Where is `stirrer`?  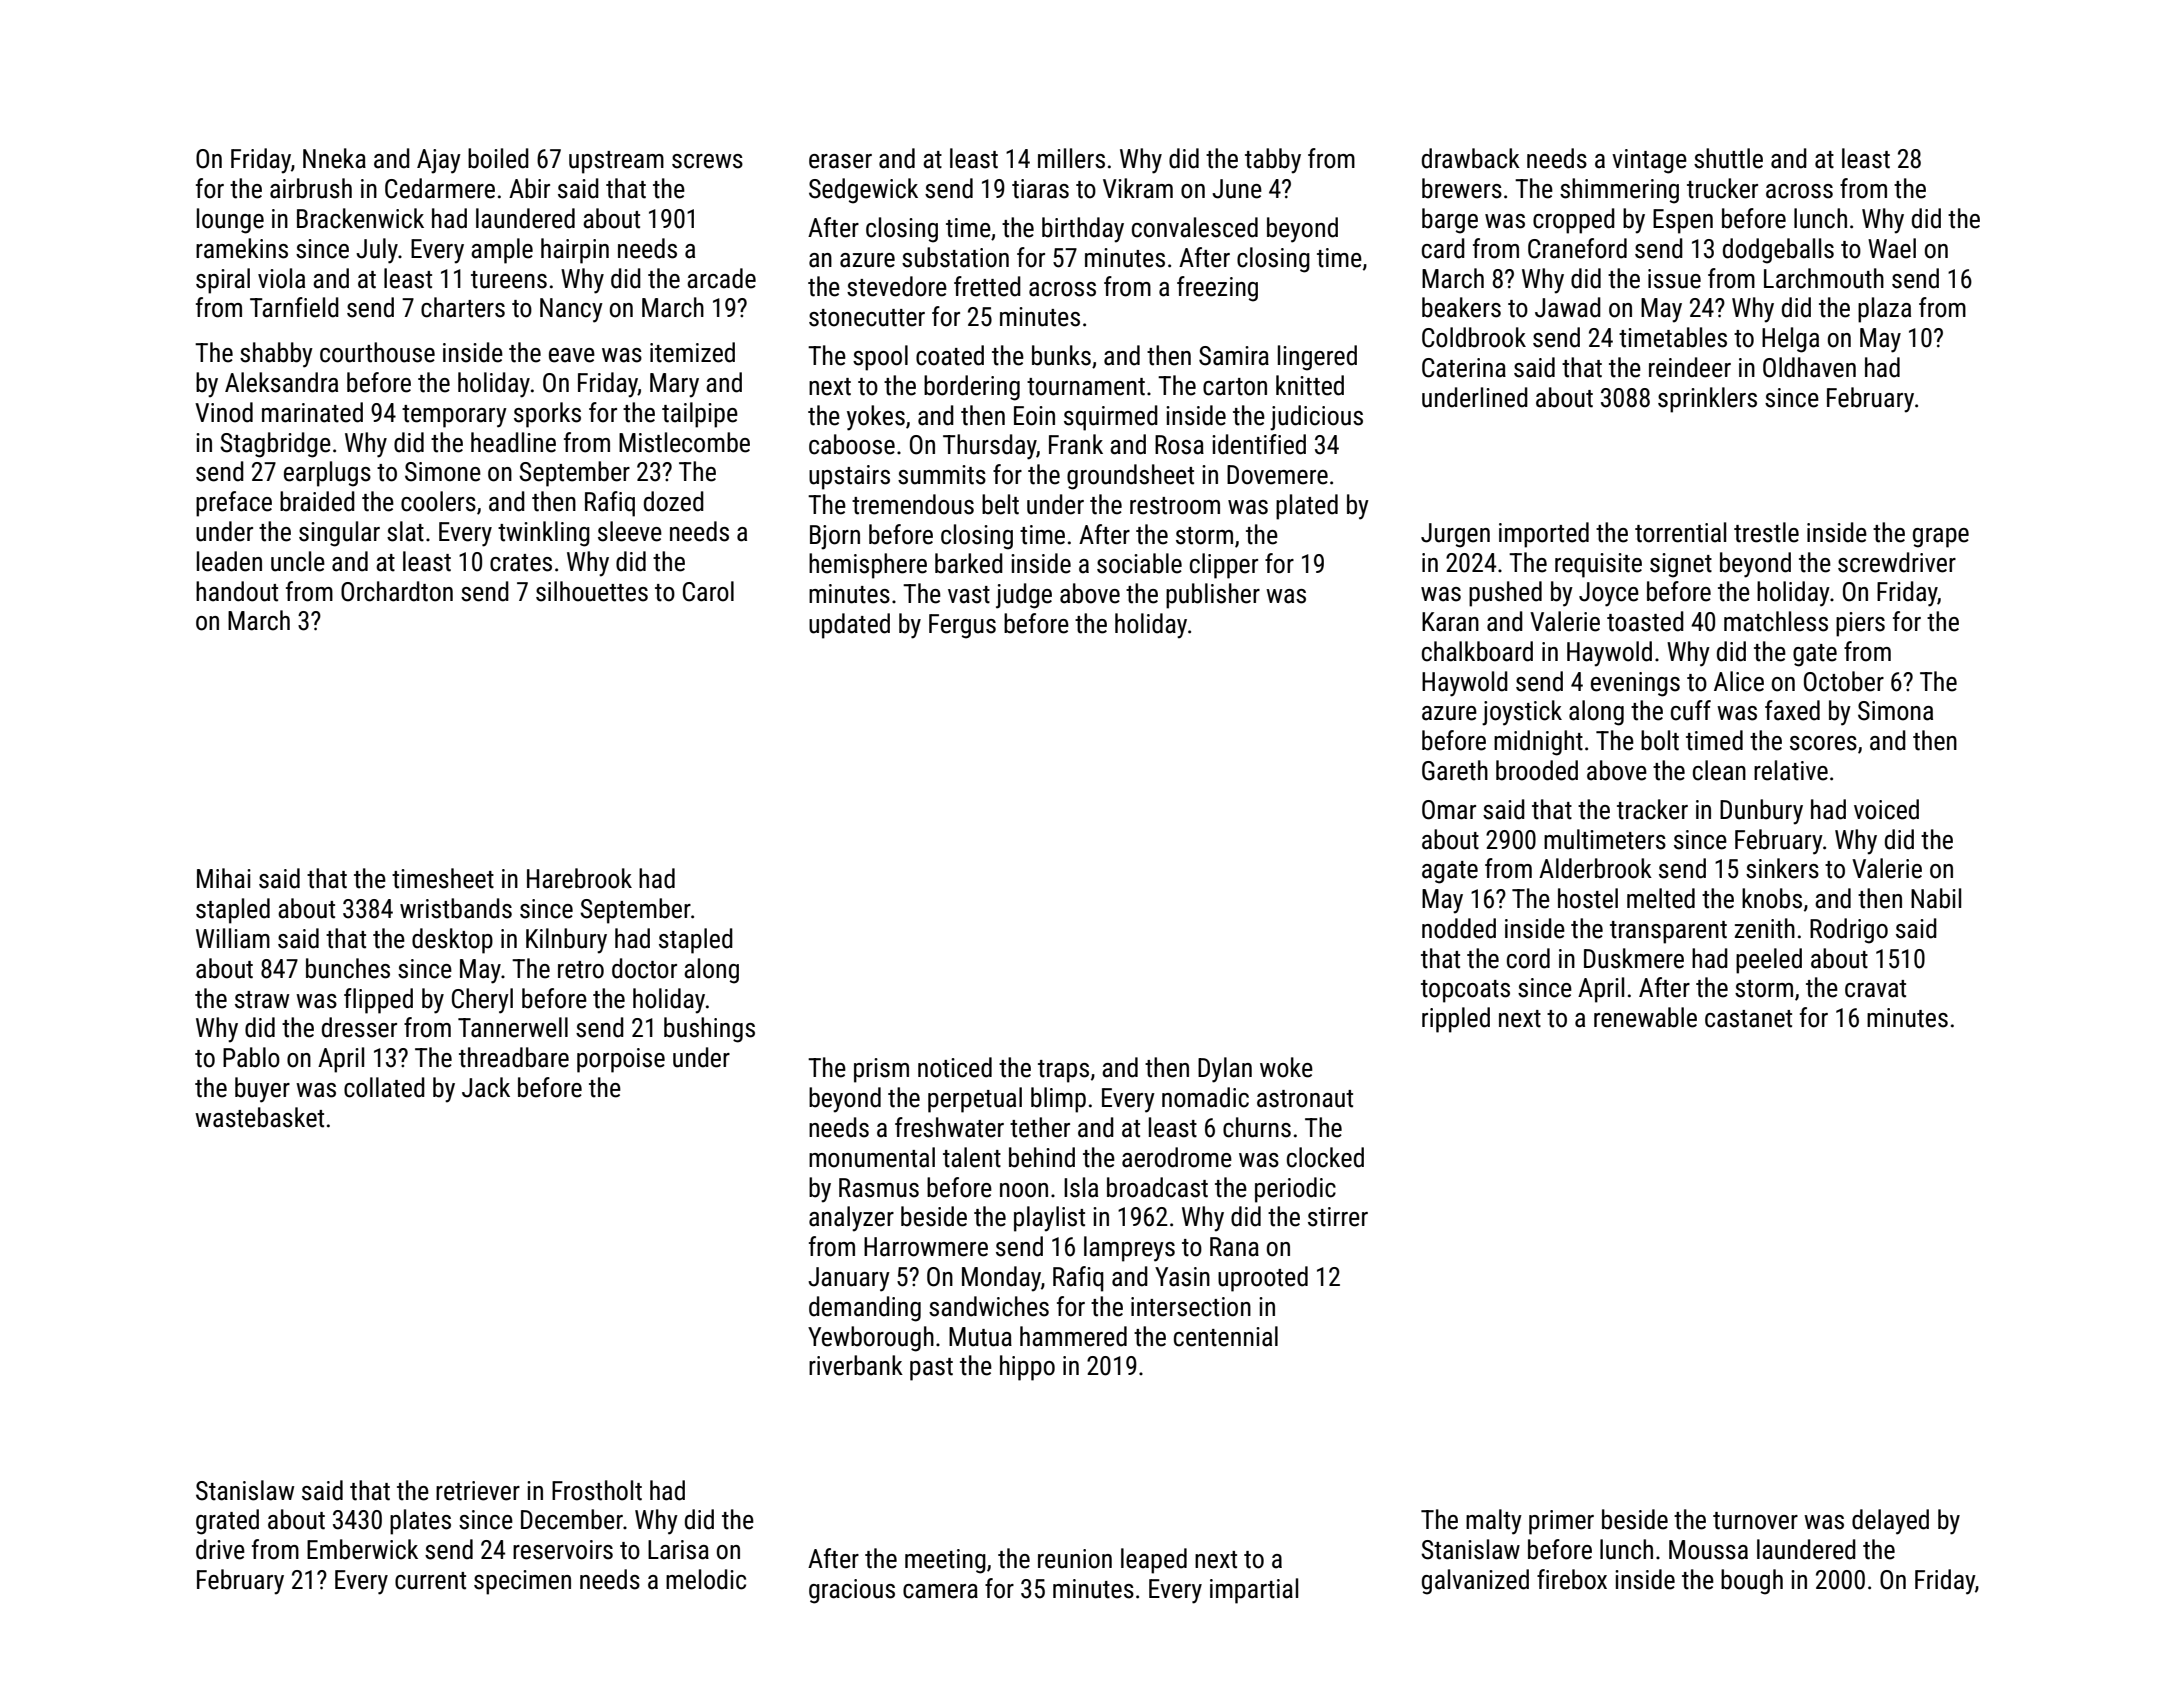 stirrer is located at coordinates (1338, 1217).
